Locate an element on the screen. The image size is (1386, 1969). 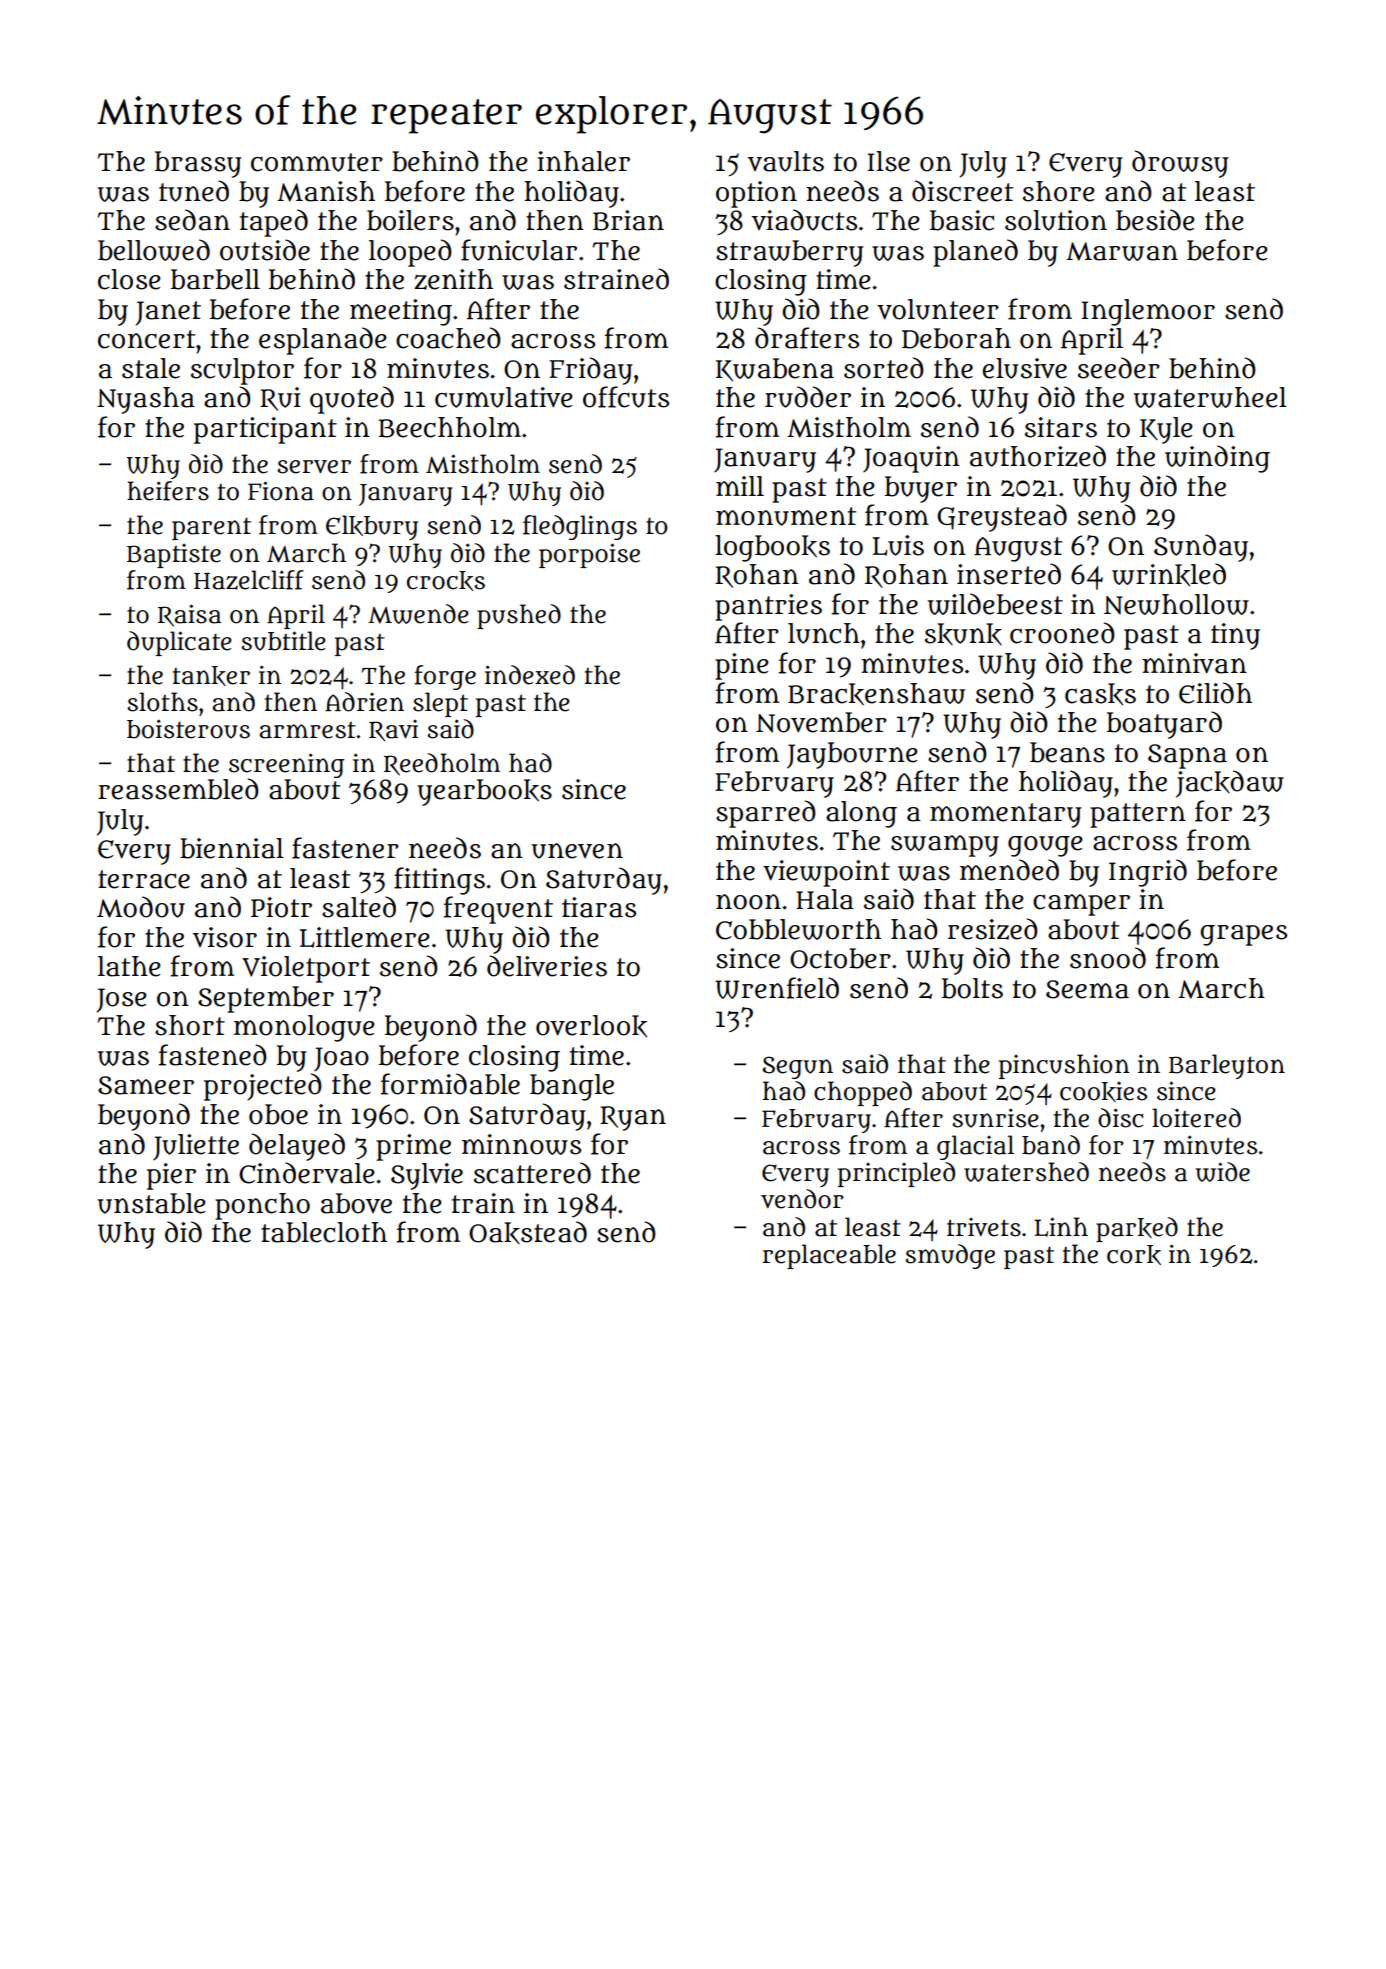
replaceable is located at coordinates (829, 1256).
